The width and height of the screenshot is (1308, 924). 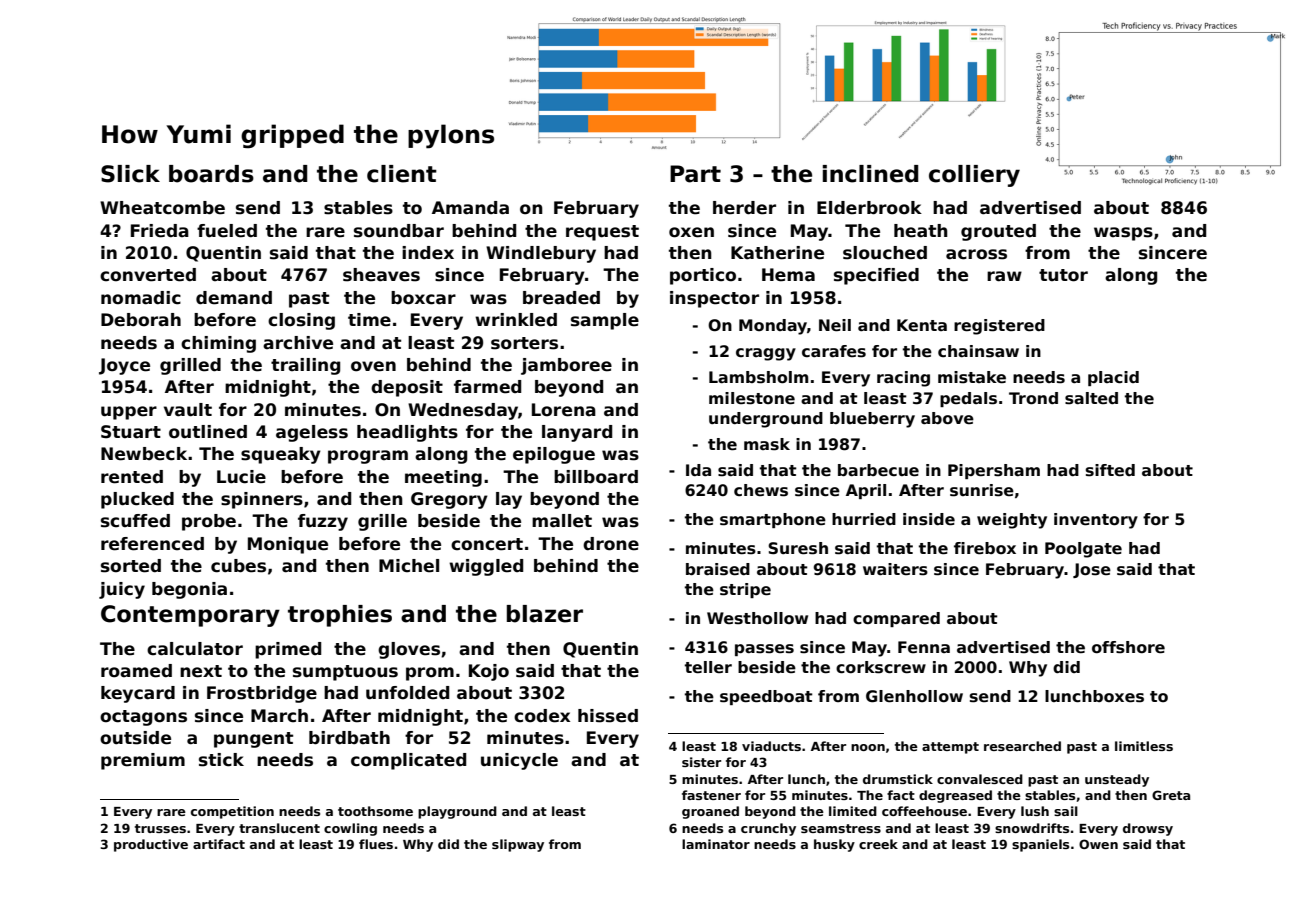 What do you see at coordinates (1040, 845) in the screenshot?
I see `spaniels` at bounding box center [1040, 845].
